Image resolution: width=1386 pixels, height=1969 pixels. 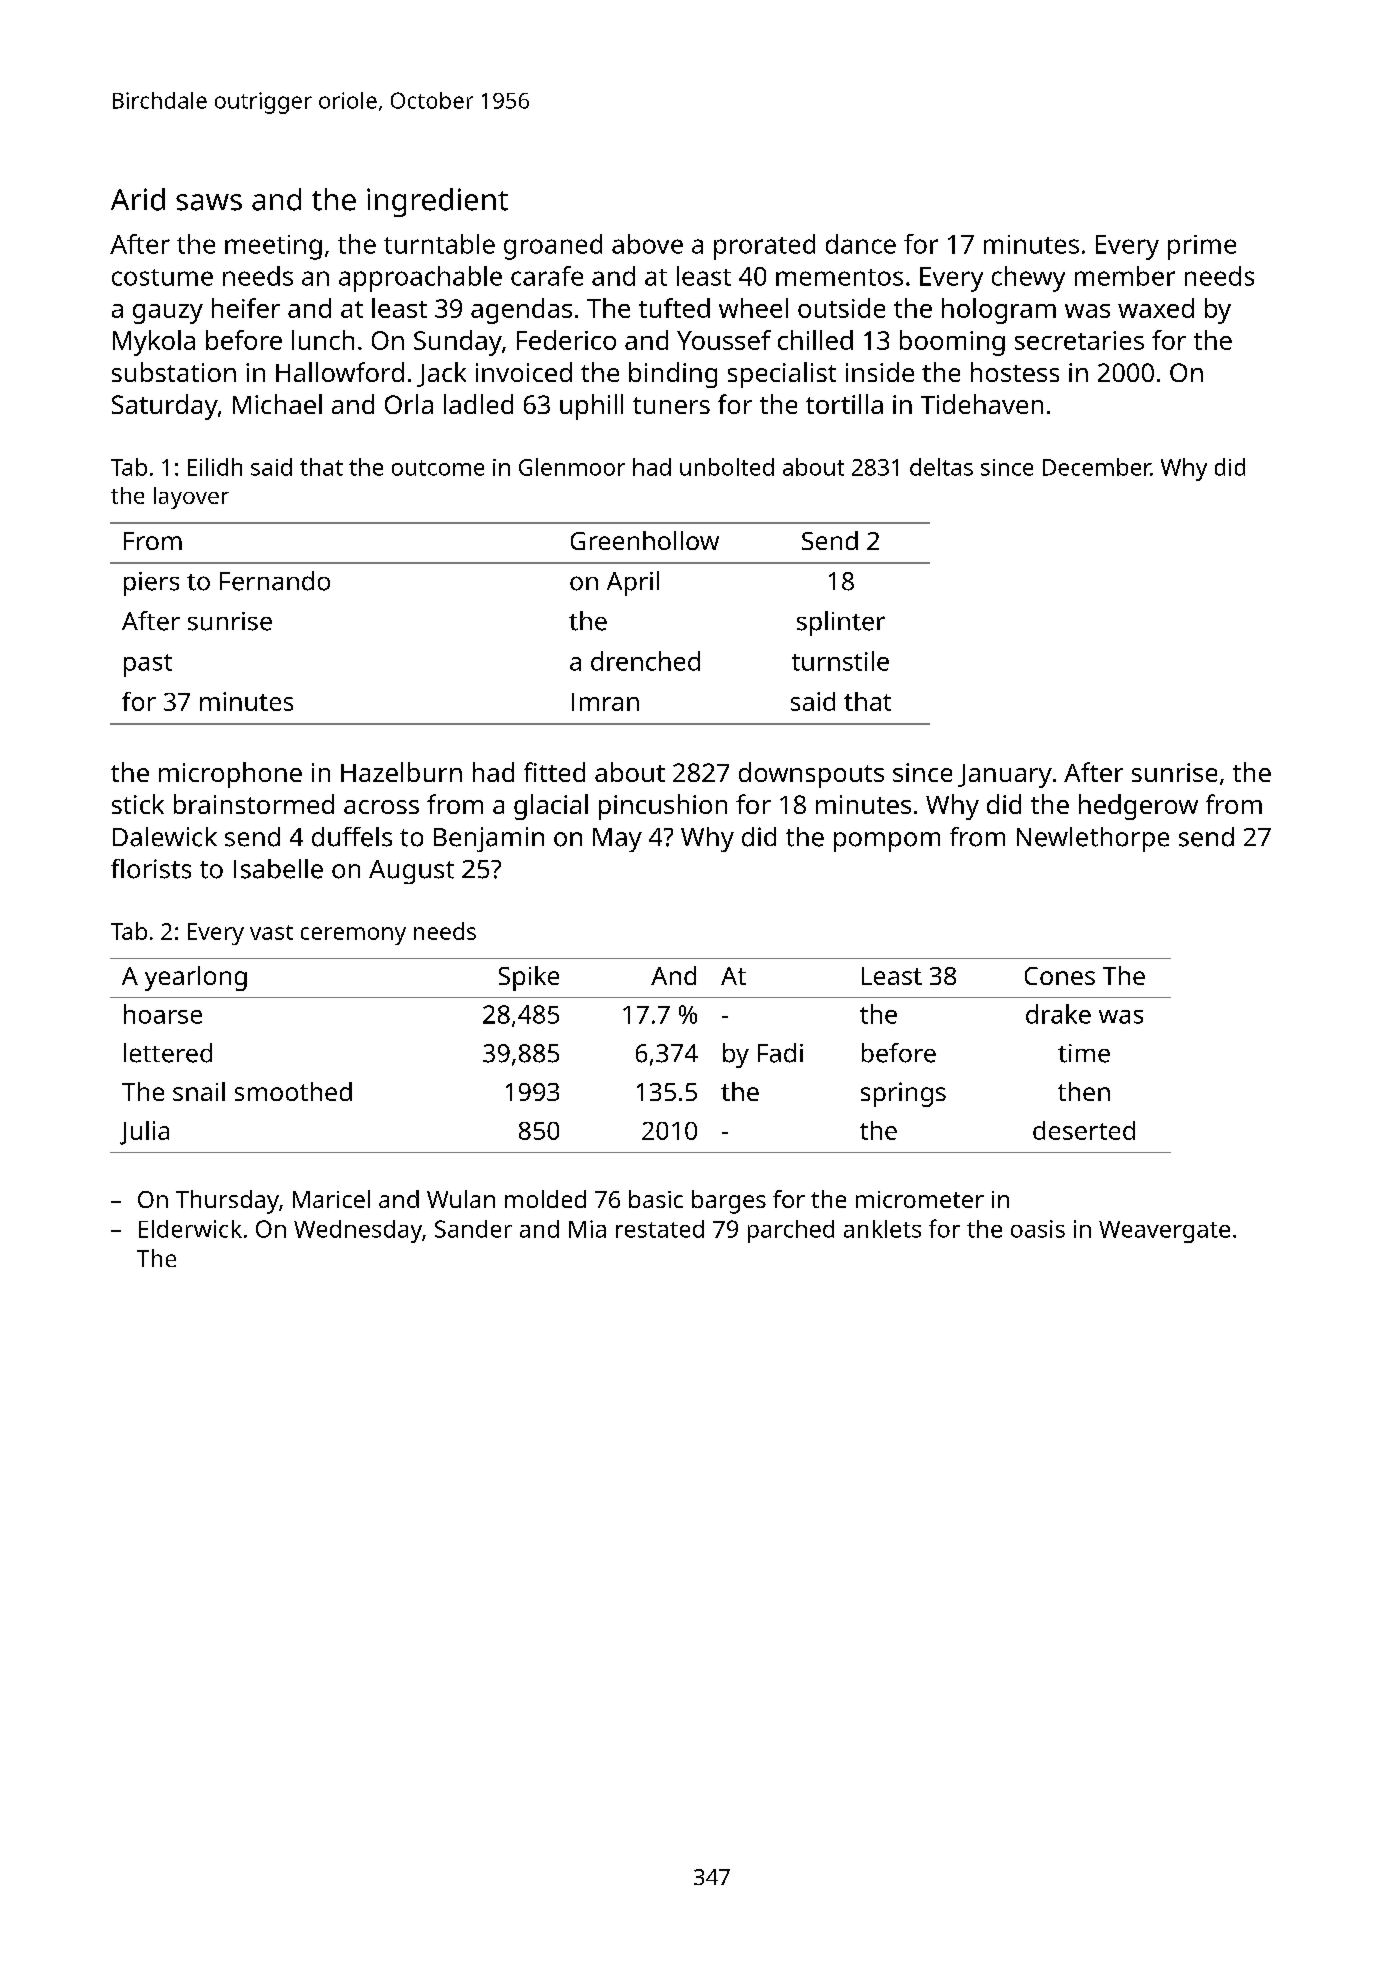 What do you see at coordinates (941, 467) in the image?
I see `deltas` at bounding box center [941, 467].
